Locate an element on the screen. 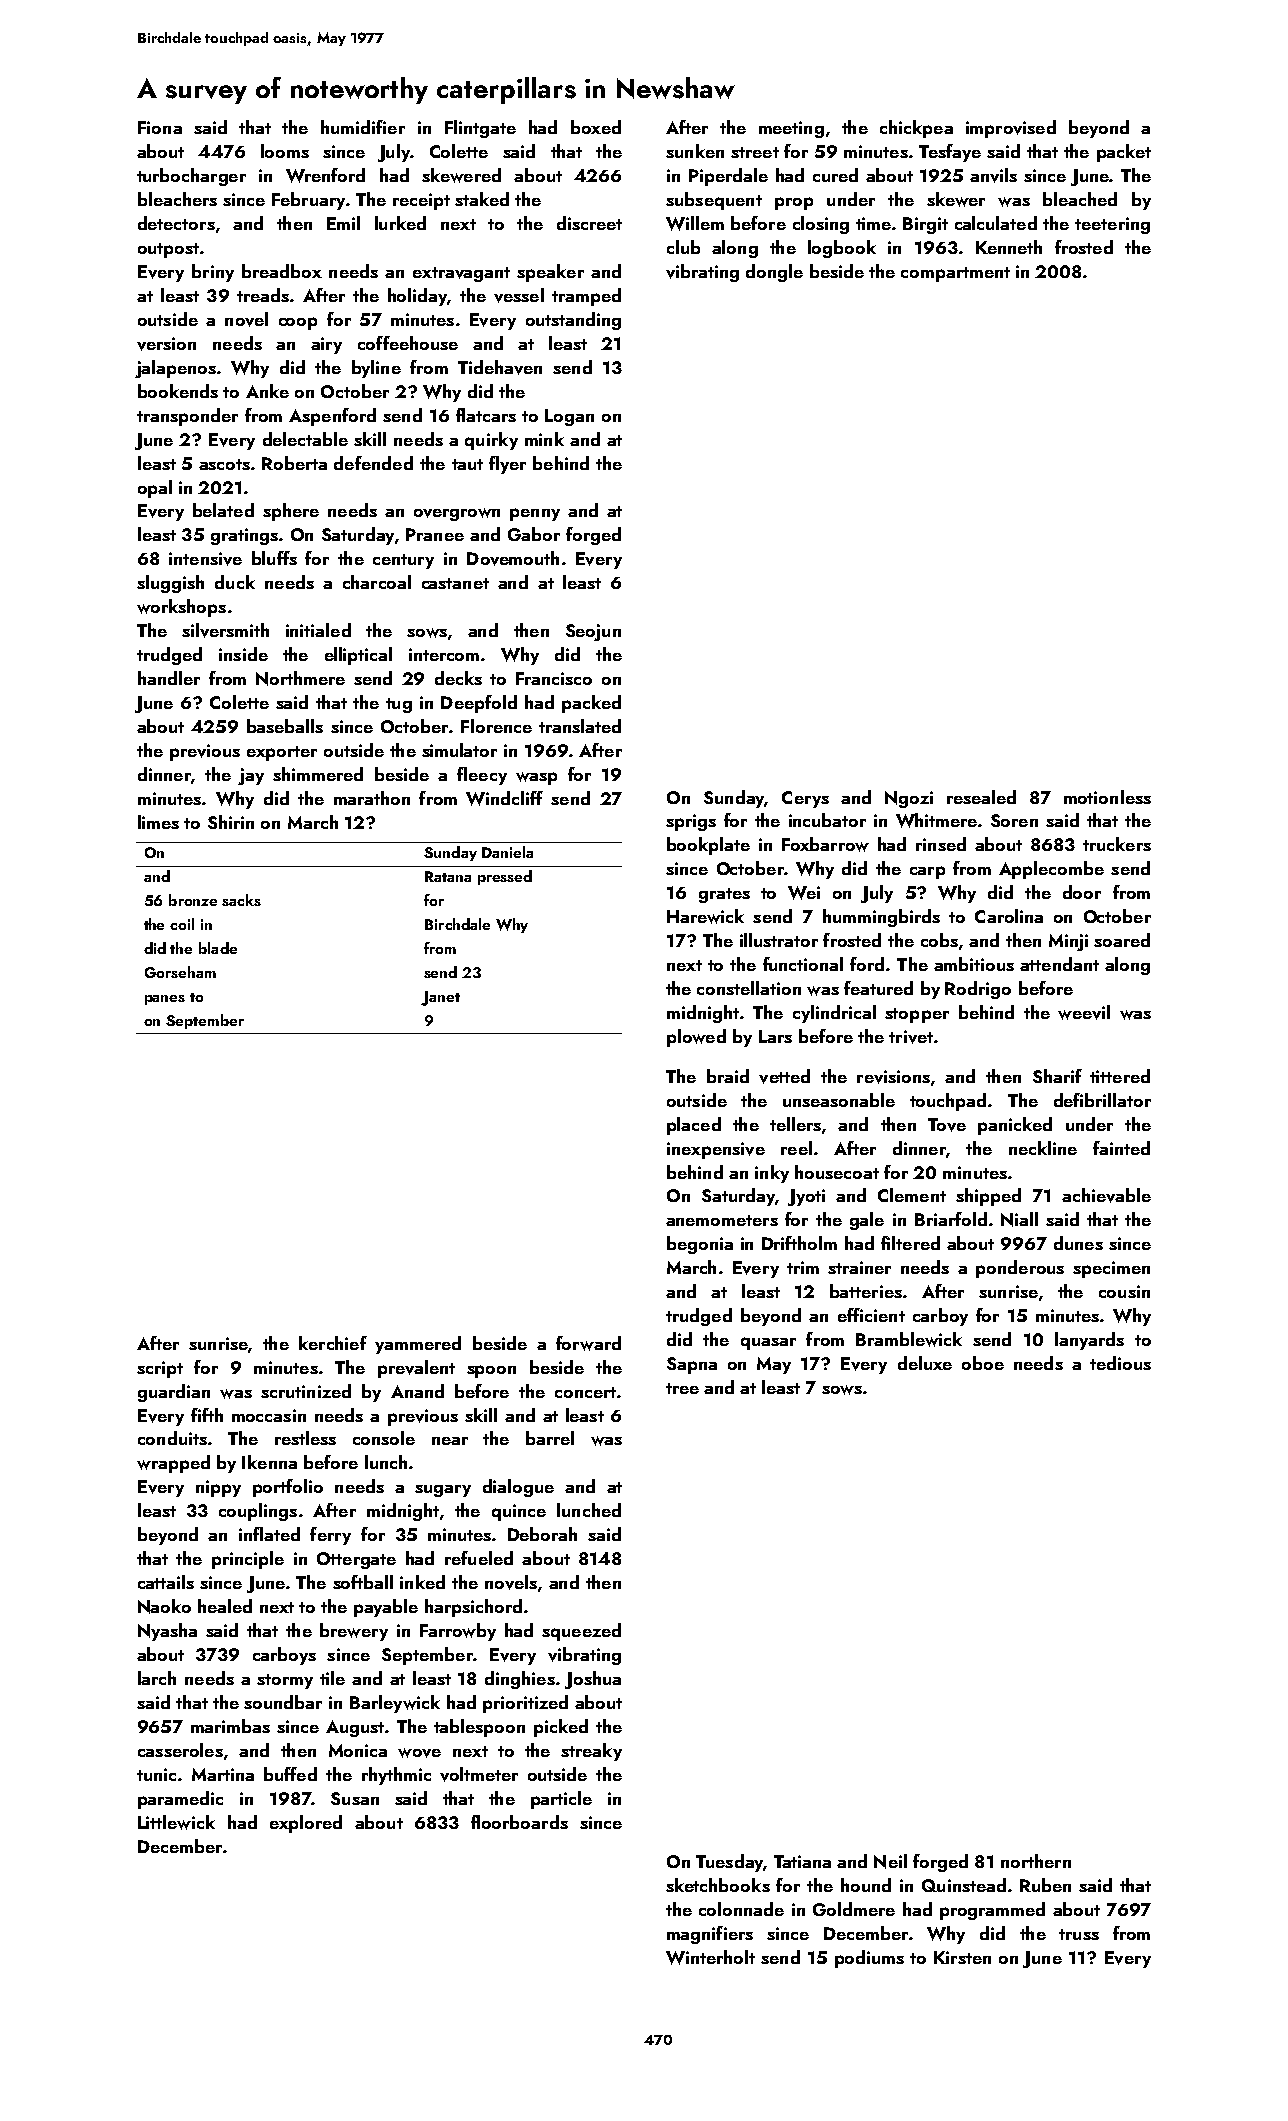 The width and height of the screenshot is (1288, 2121). packed is located at coordinates (591, 704).
